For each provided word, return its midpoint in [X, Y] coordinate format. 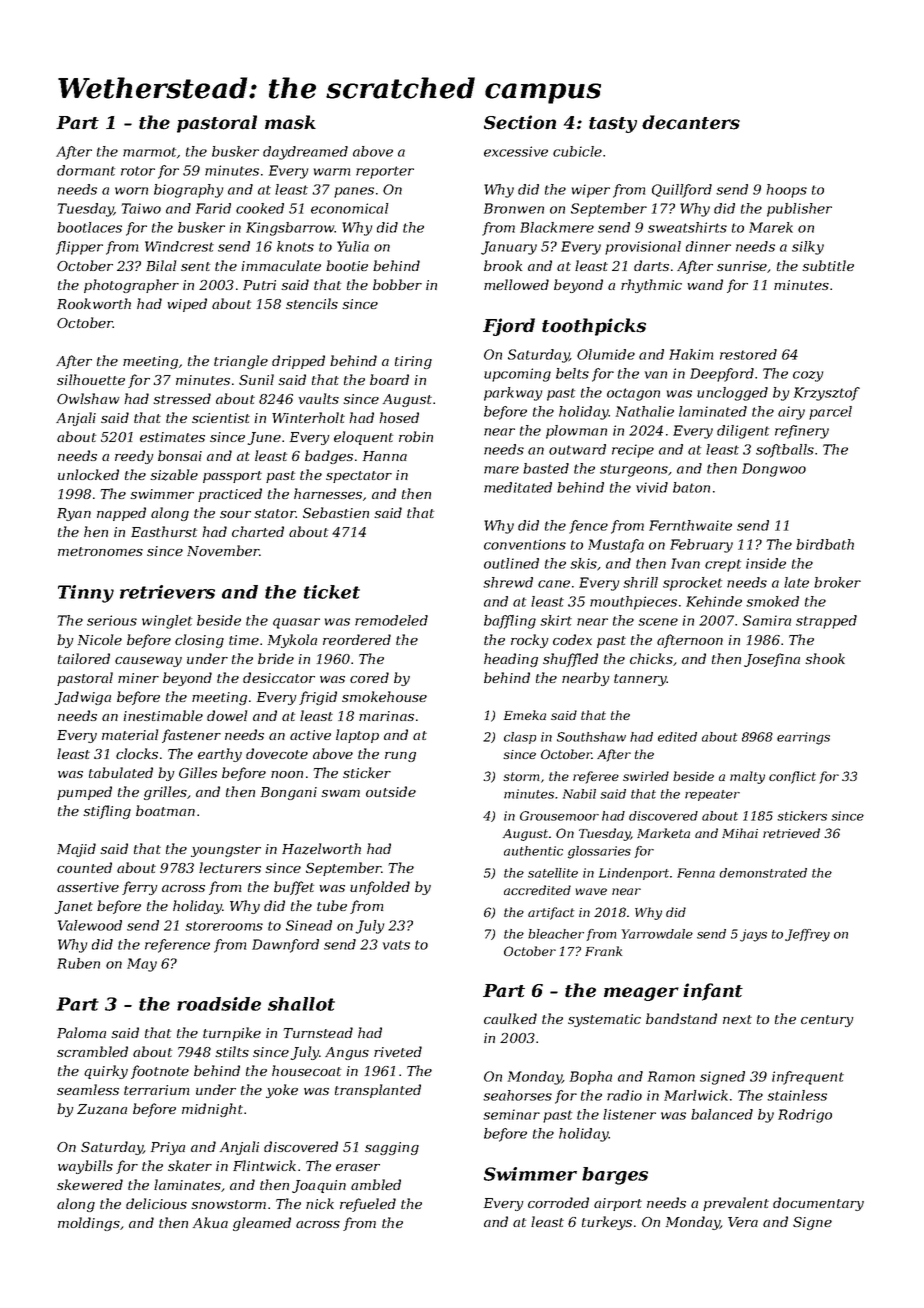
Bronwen [514, 208]
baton [691, 487]
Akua [210, 1222]
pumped [84, 793]
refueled [368, 1205]
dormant [86, 170]
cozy [808, 376]
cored [369, 677]
